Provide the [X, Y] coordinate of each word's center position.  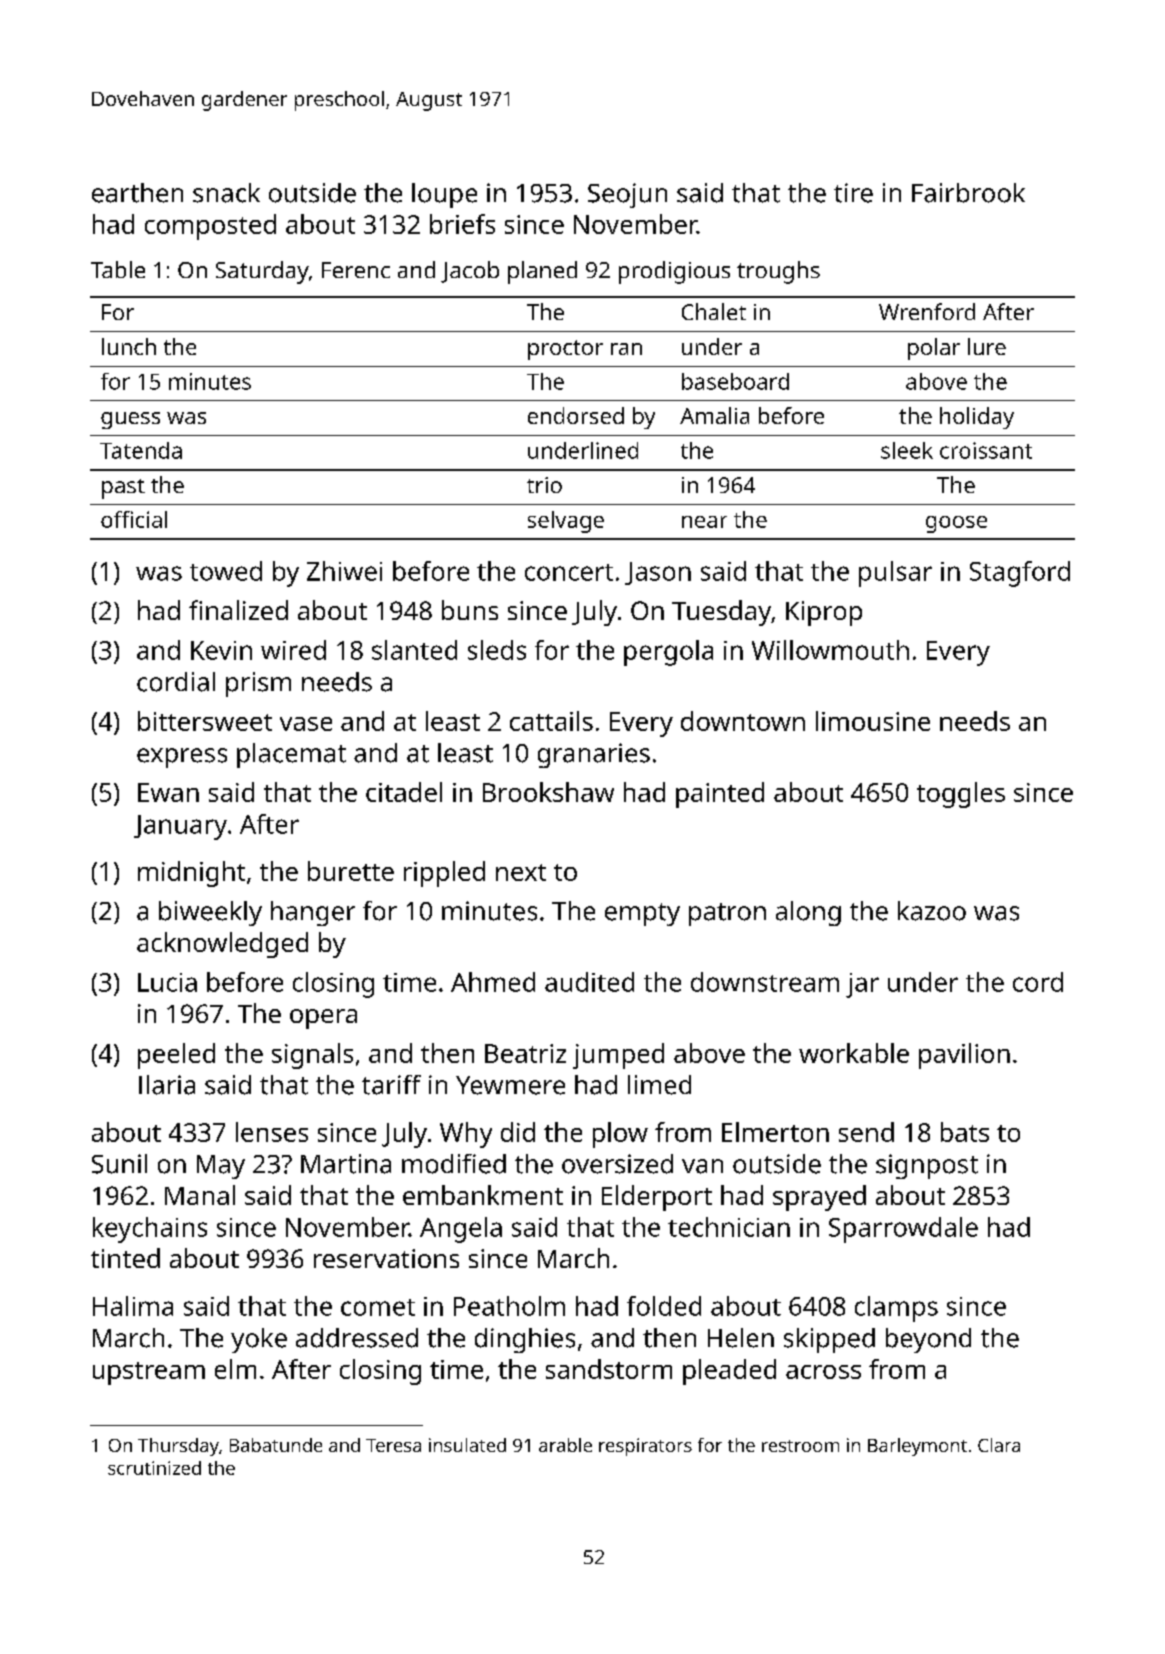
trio [544, 485]
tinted [125, 1258]
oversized [617, 1164]
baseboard [735, 381]
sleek [907, 450]
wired [293, 650]
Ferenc [356, 270]
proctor [565, 350]
